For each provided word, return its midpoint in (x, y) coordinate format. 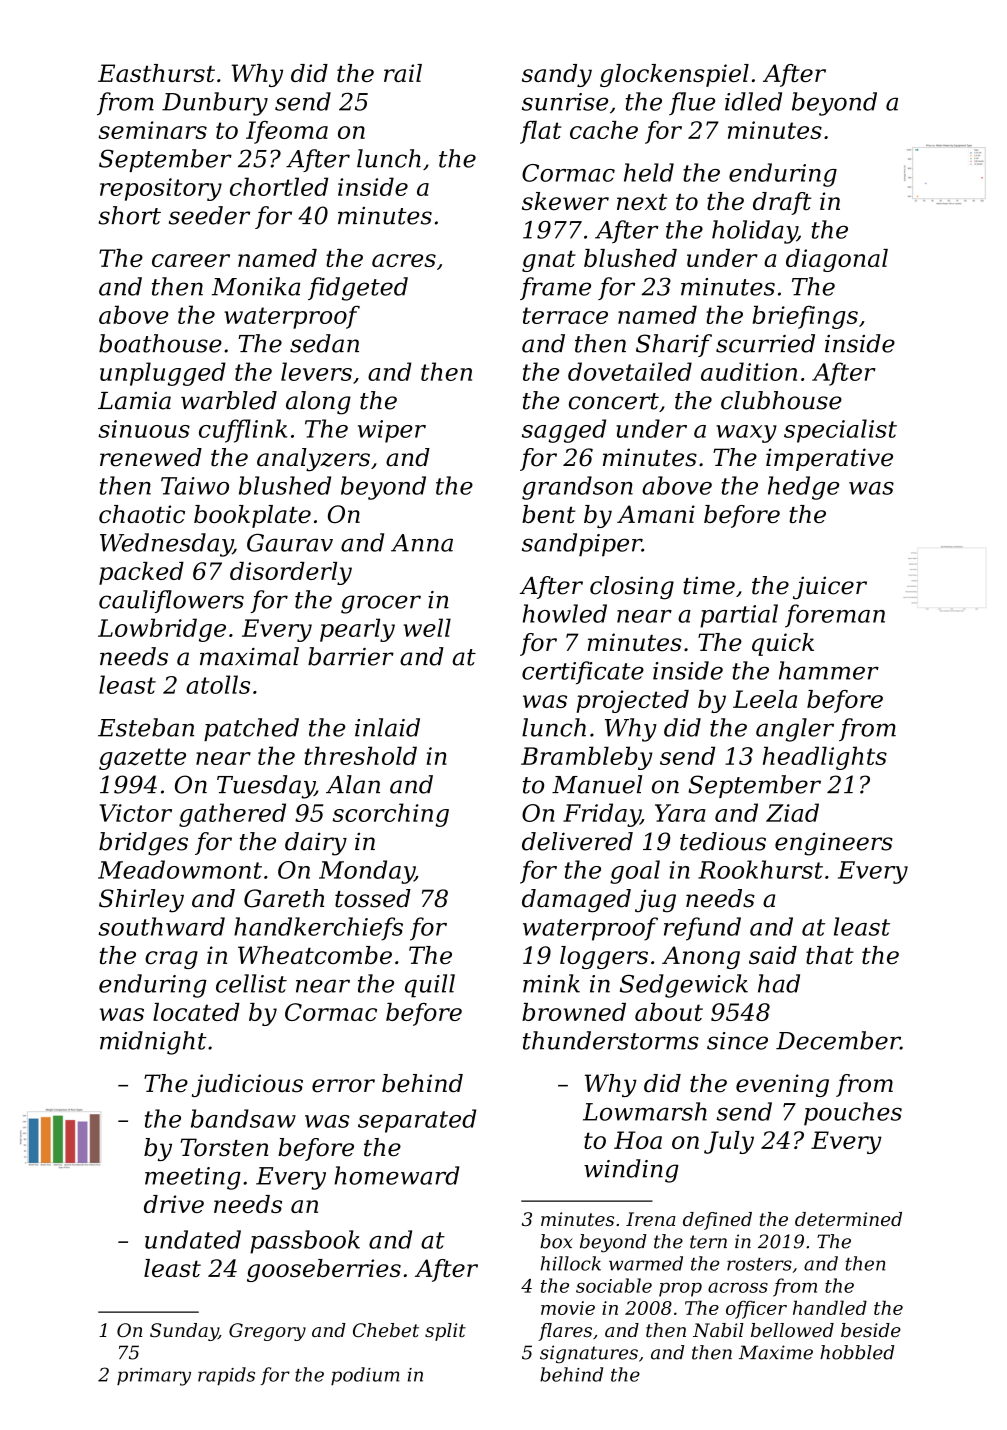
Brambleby (586, 758)
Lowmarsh (645, 1111)
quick (783, 644)
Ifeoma (287, 132)
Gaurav (290, 543)
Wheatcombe (315, 955)
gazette (142, 759)
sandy (557, 75)
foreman (835, 616)
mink (551, 983)
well (427, 627)
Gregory (267, 1332)
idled (753, 101)
